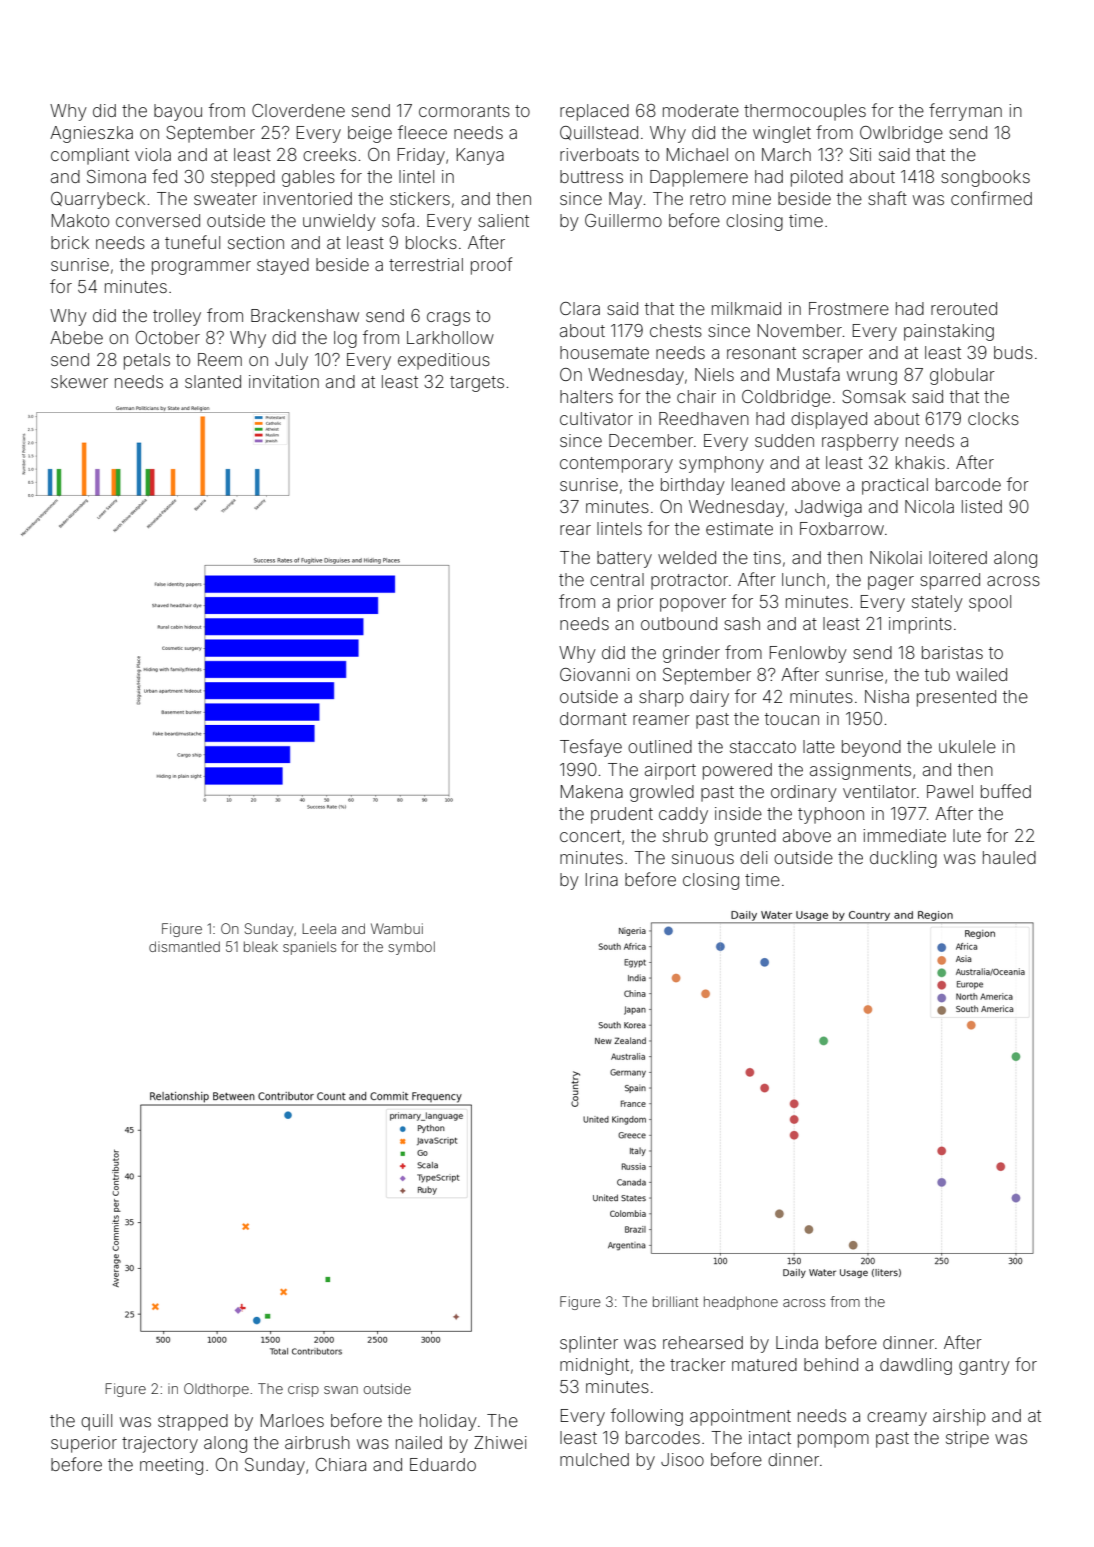  Describe the element at coordinates (261, 946) in the screenshot. I see `bleak` at that location.
